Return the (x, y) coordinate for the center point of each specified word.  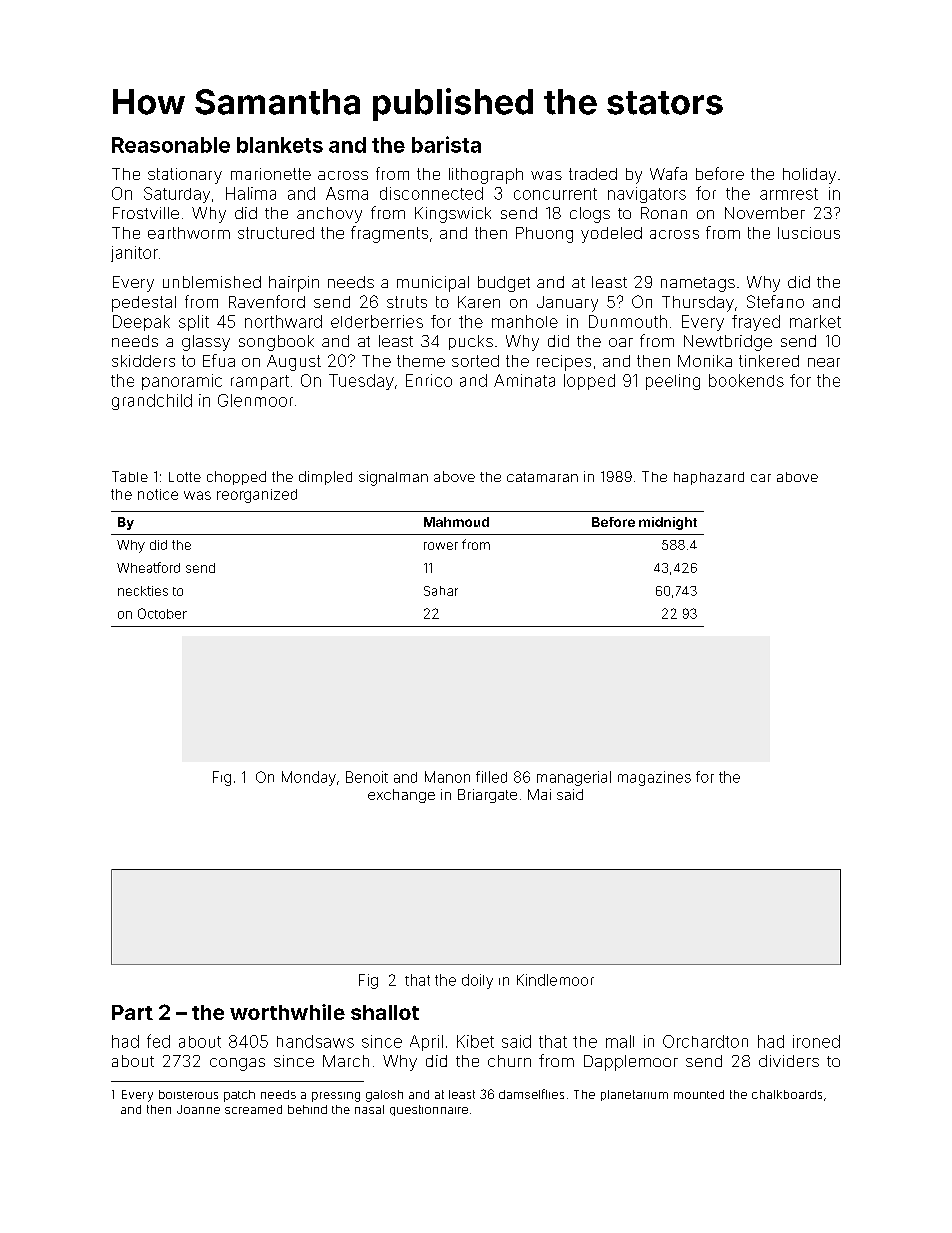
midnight (668, 523)
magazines (654, 778)
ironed (816, 1041)
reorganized (257, 496)
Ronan (664, 213)
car (761, 478)
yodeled (611, 235)
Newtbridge (728, 343)
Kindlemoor (555, 980)
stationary (185, 176)
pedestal (144, 304)
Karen (479, 302)
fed (158, 1041)
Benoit (367, 777)
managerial (574, 778)
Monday (309, 778)
